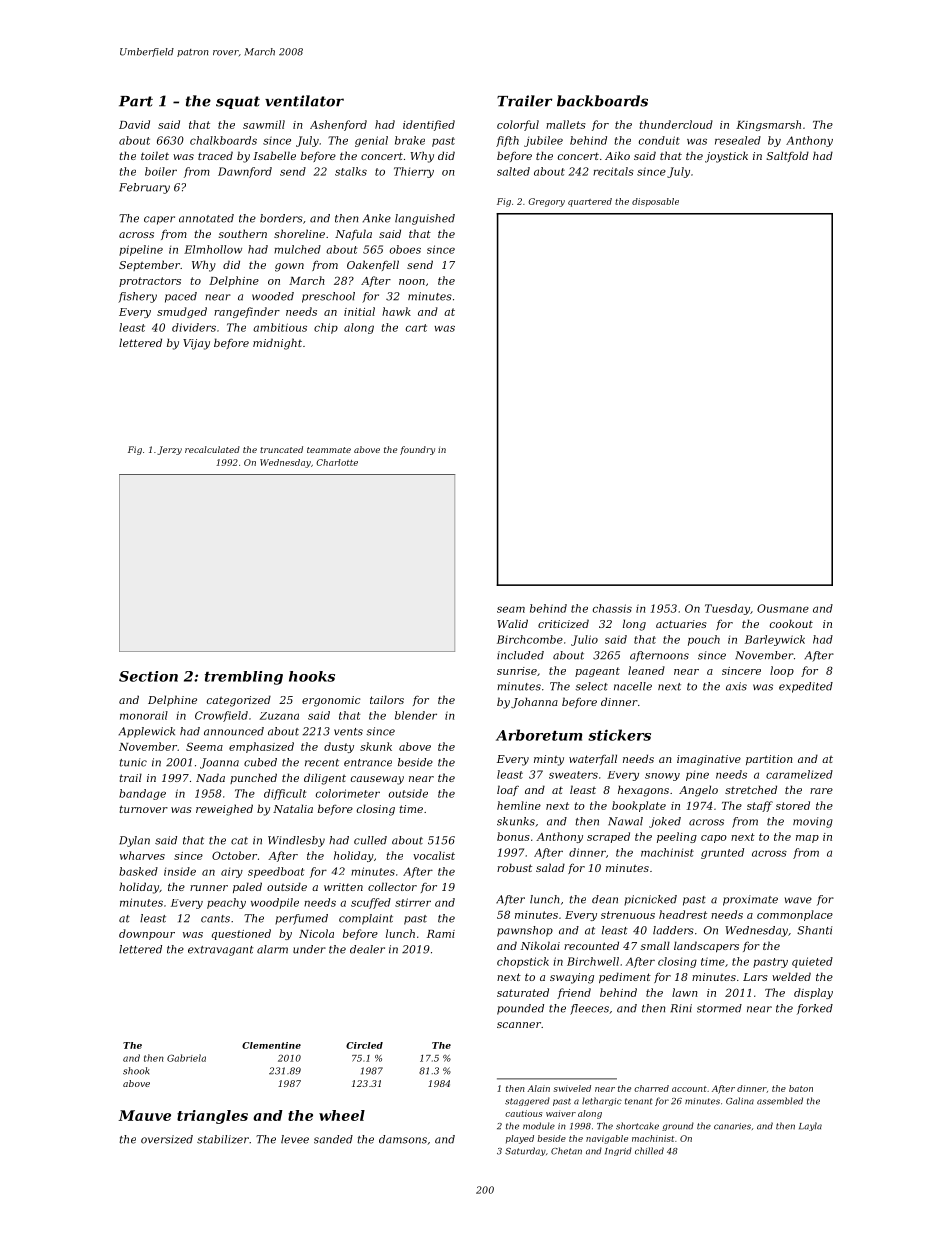 Image resolution: width=952 pixels, height=1233 pixels. I want to click on fishery, so click(137, 297).
